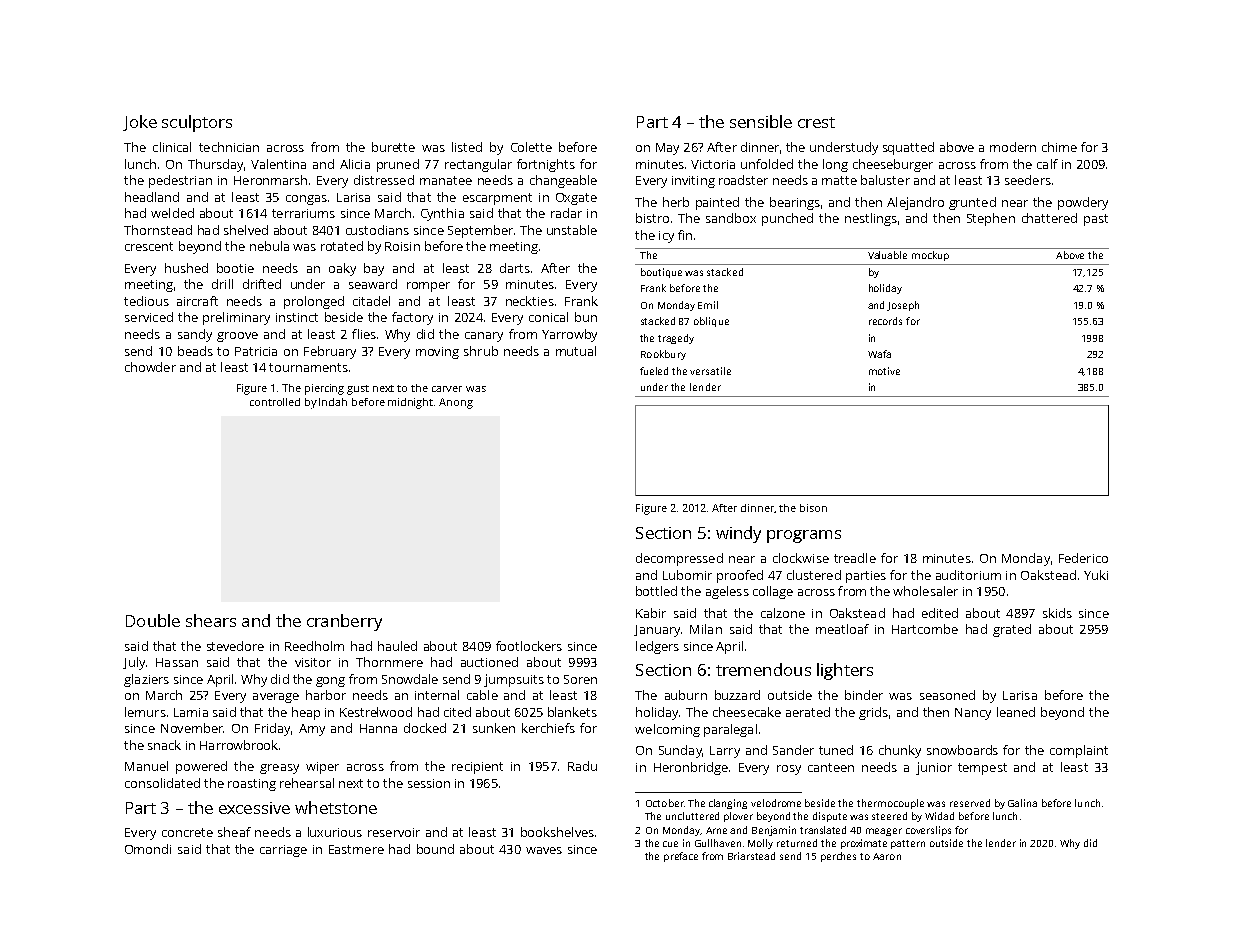 This screenshot has width=1233, height=952. What do you see at coordinates (1096, 220) in the screenshot?
I see `past` at bounding box center [1096, 220].
